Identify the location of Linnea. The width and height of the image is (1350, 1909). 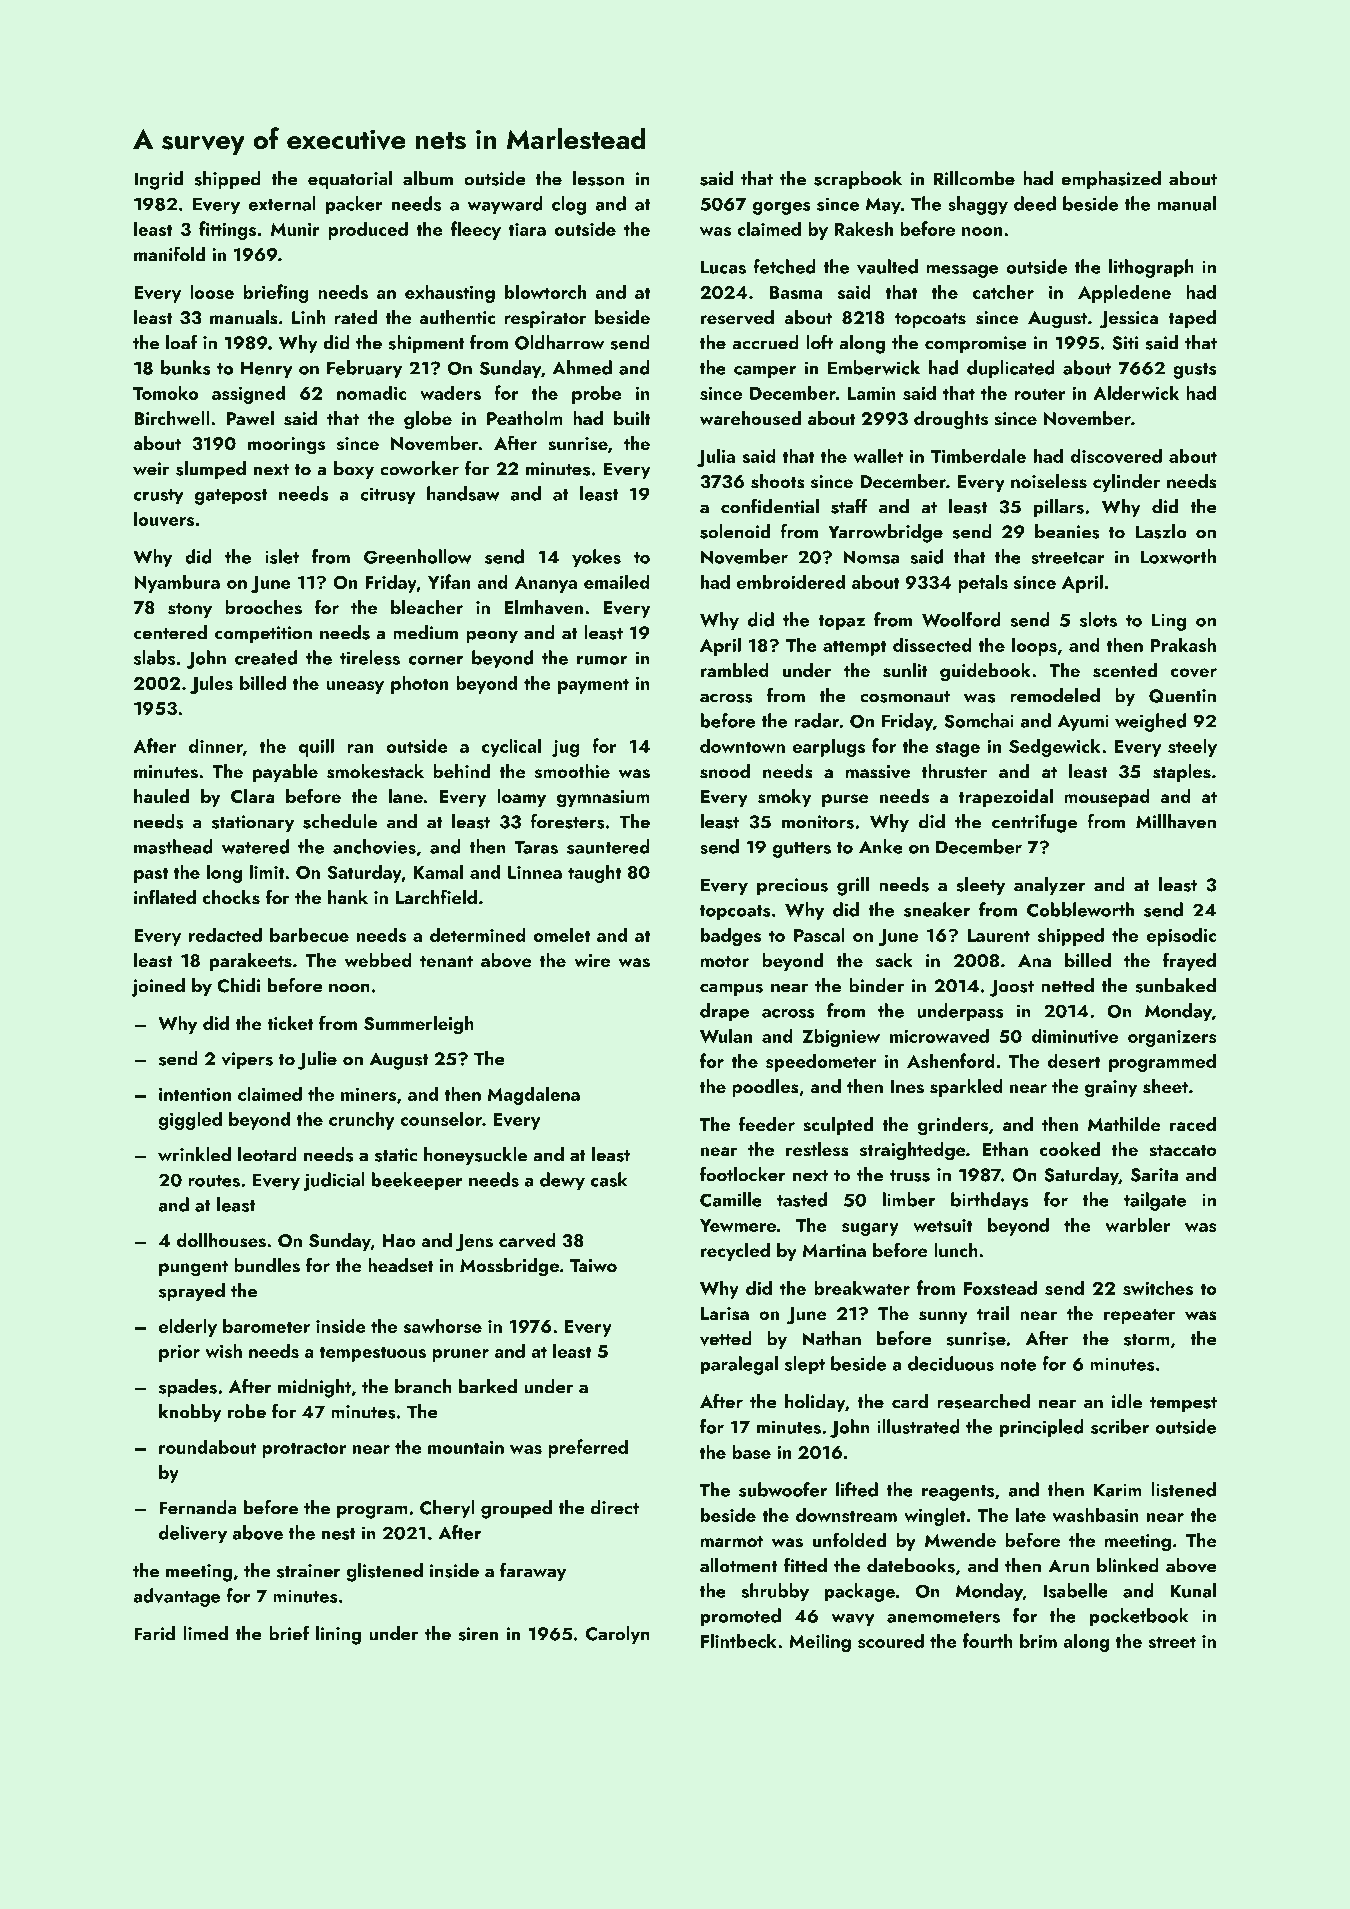
(535, 872).
